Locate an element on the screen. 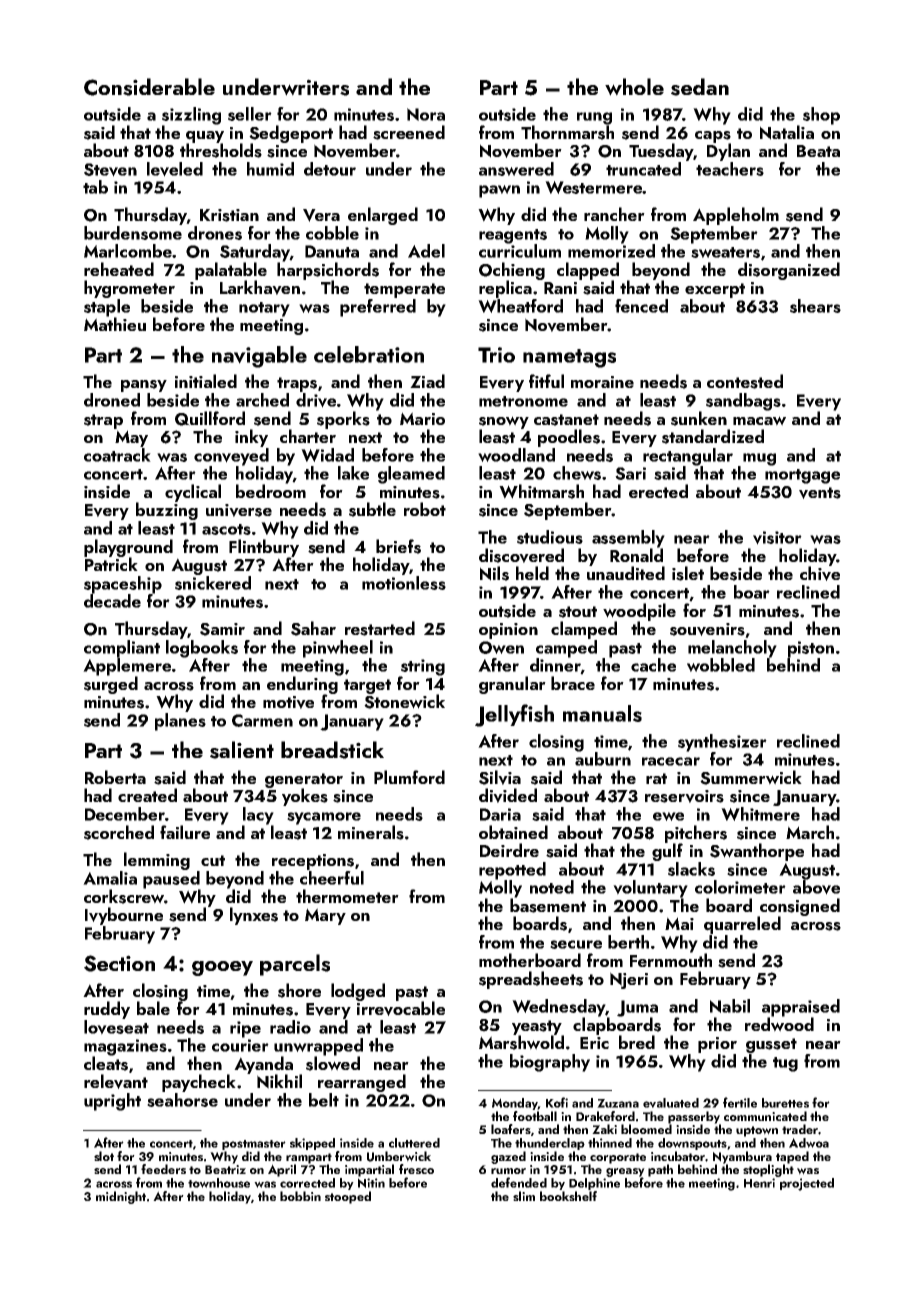 The height and width of the screenshot is (1308, 924). shears is located at coordinates (815, 306).
